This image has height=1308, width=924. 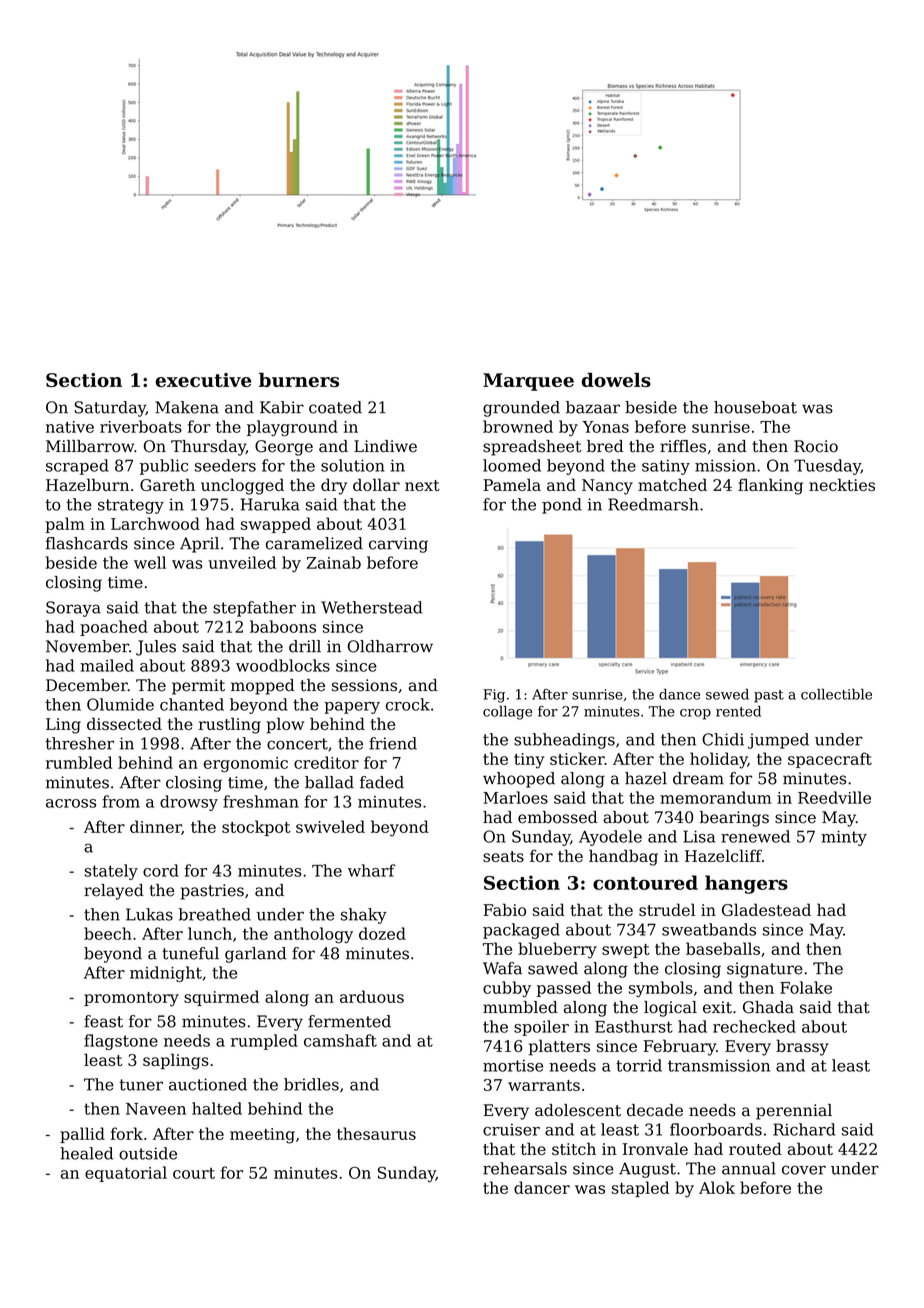 I want to click on Naveen, so click(x=156, y=1109).
